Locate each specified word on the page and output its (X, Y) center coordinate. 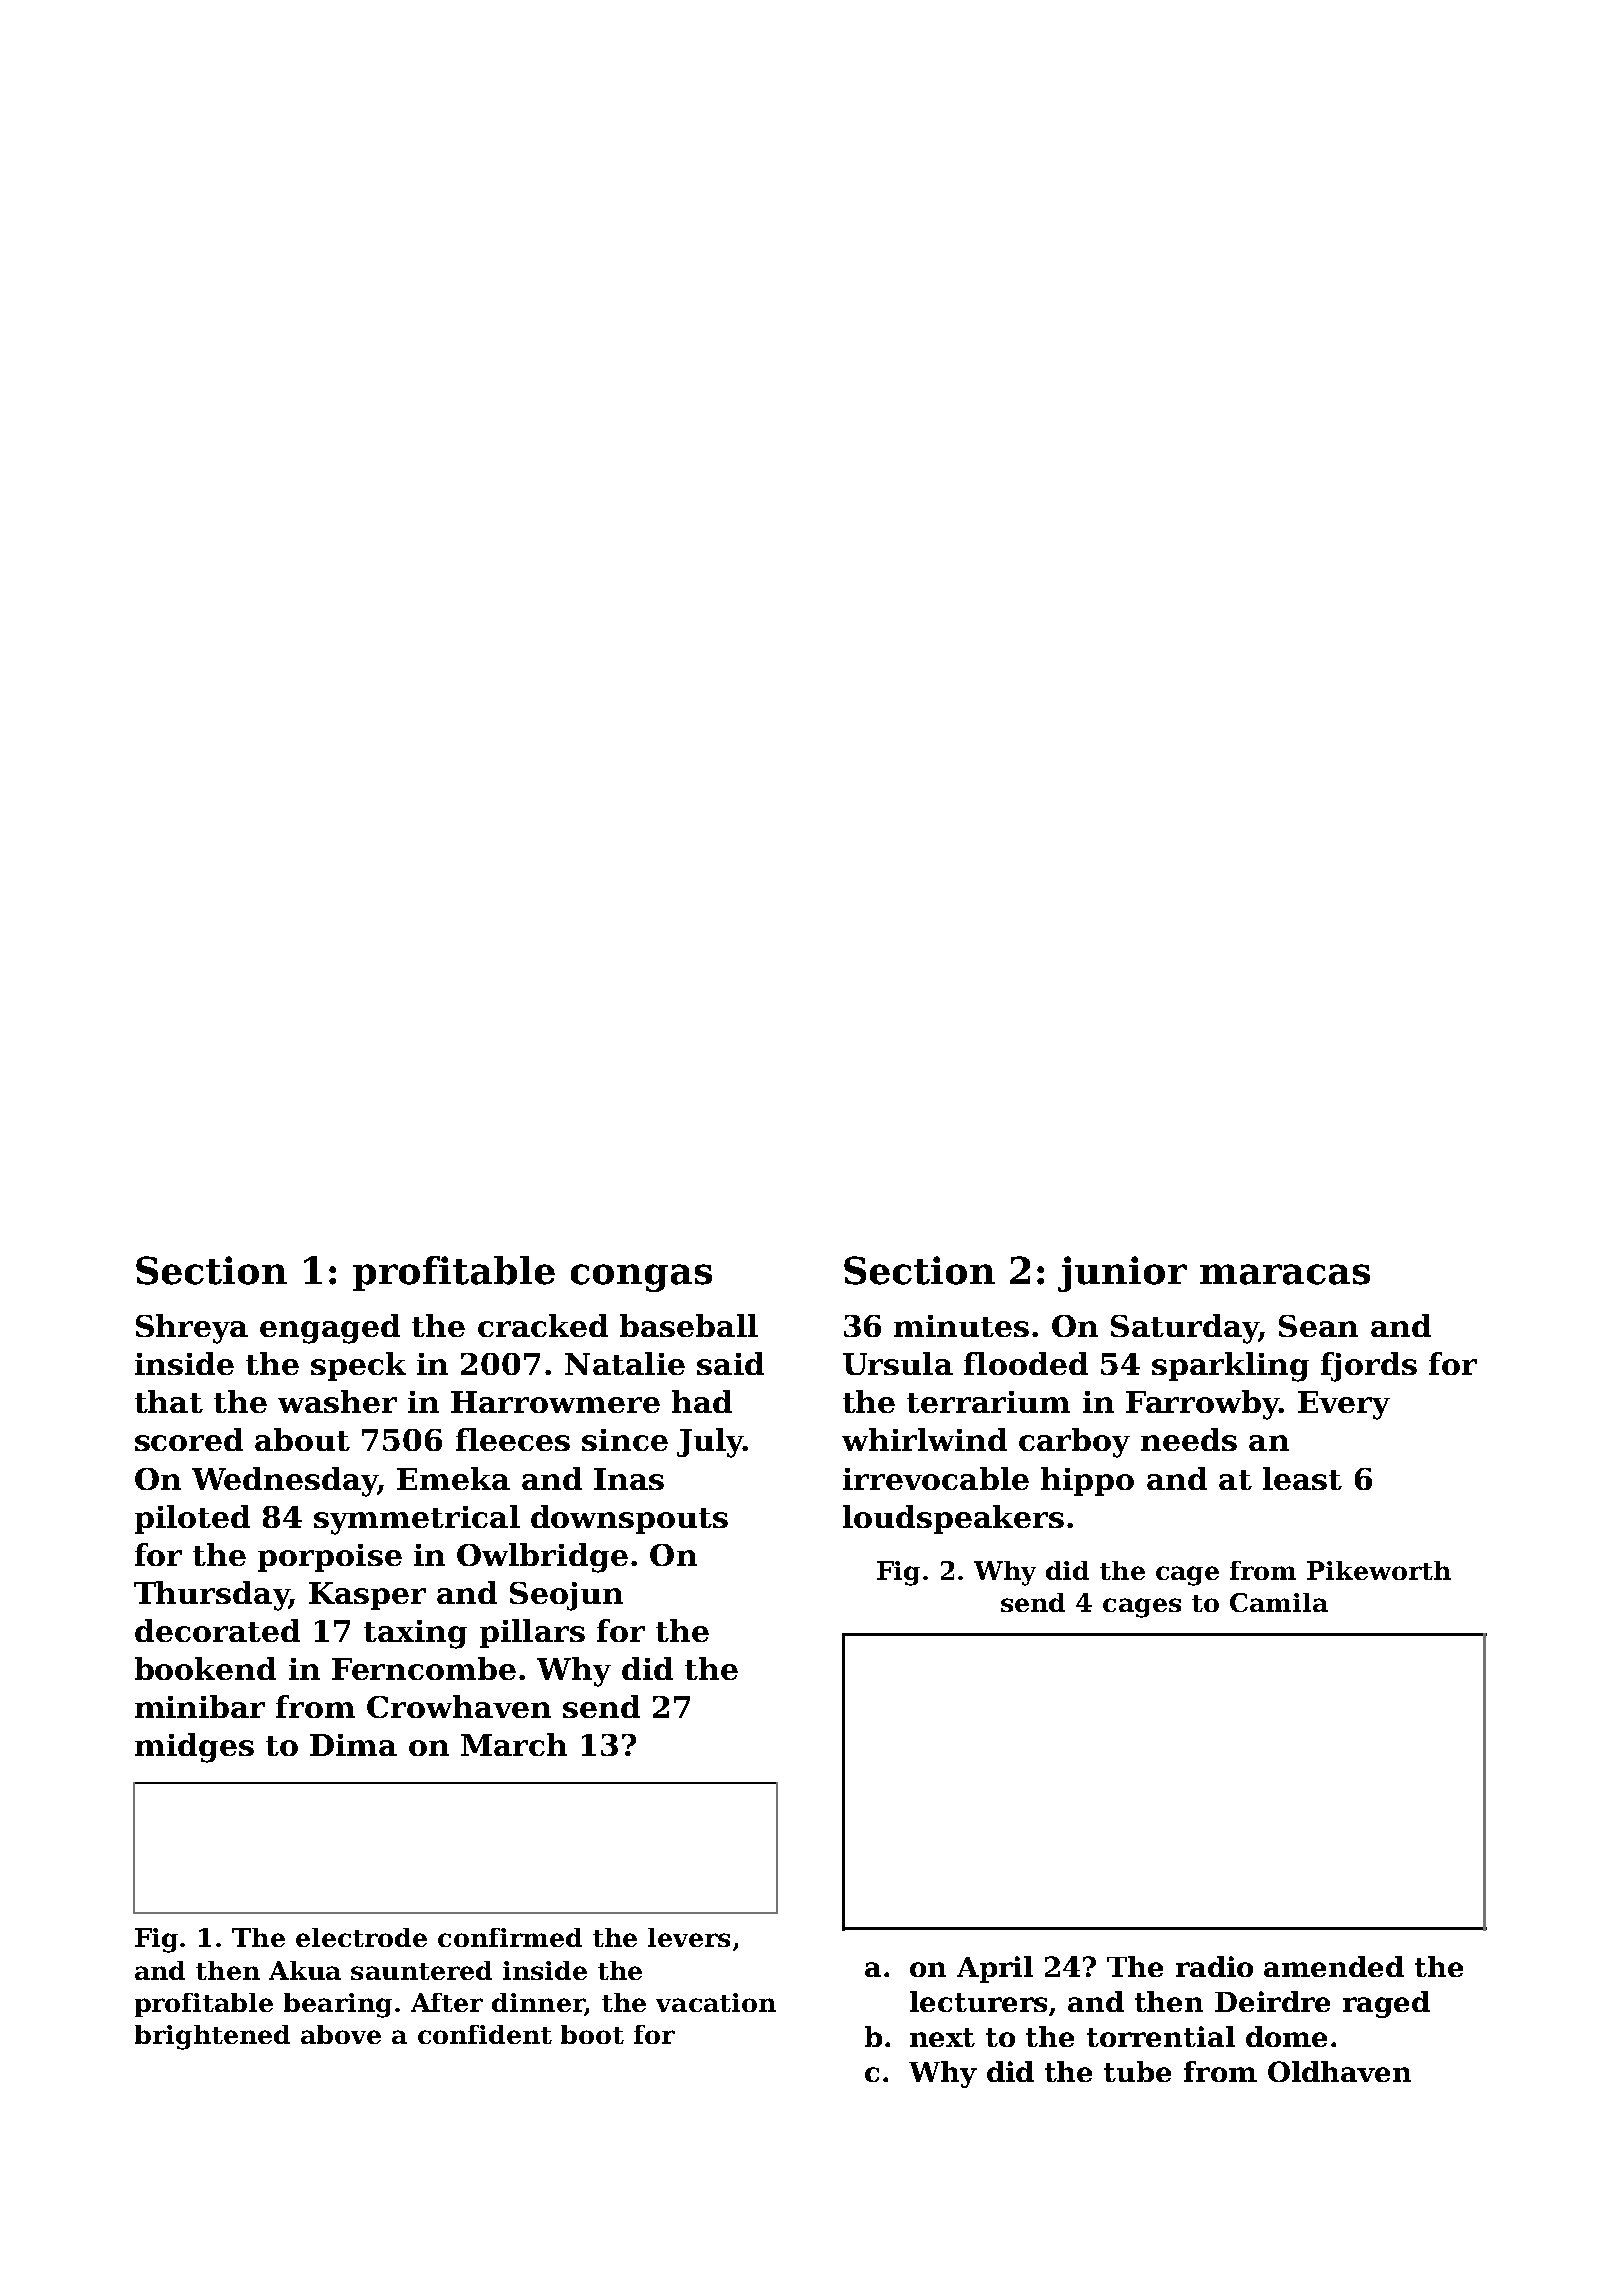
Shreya (192, 1329)
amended (1334, 1966)
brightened (212, 2037)
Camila (1279, 1602)
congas (641, 1278)
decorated (217, 1630)
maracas (1285, 1274)
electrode (361, 1937)
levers (689, 1937)
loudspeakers (953, 1519)
